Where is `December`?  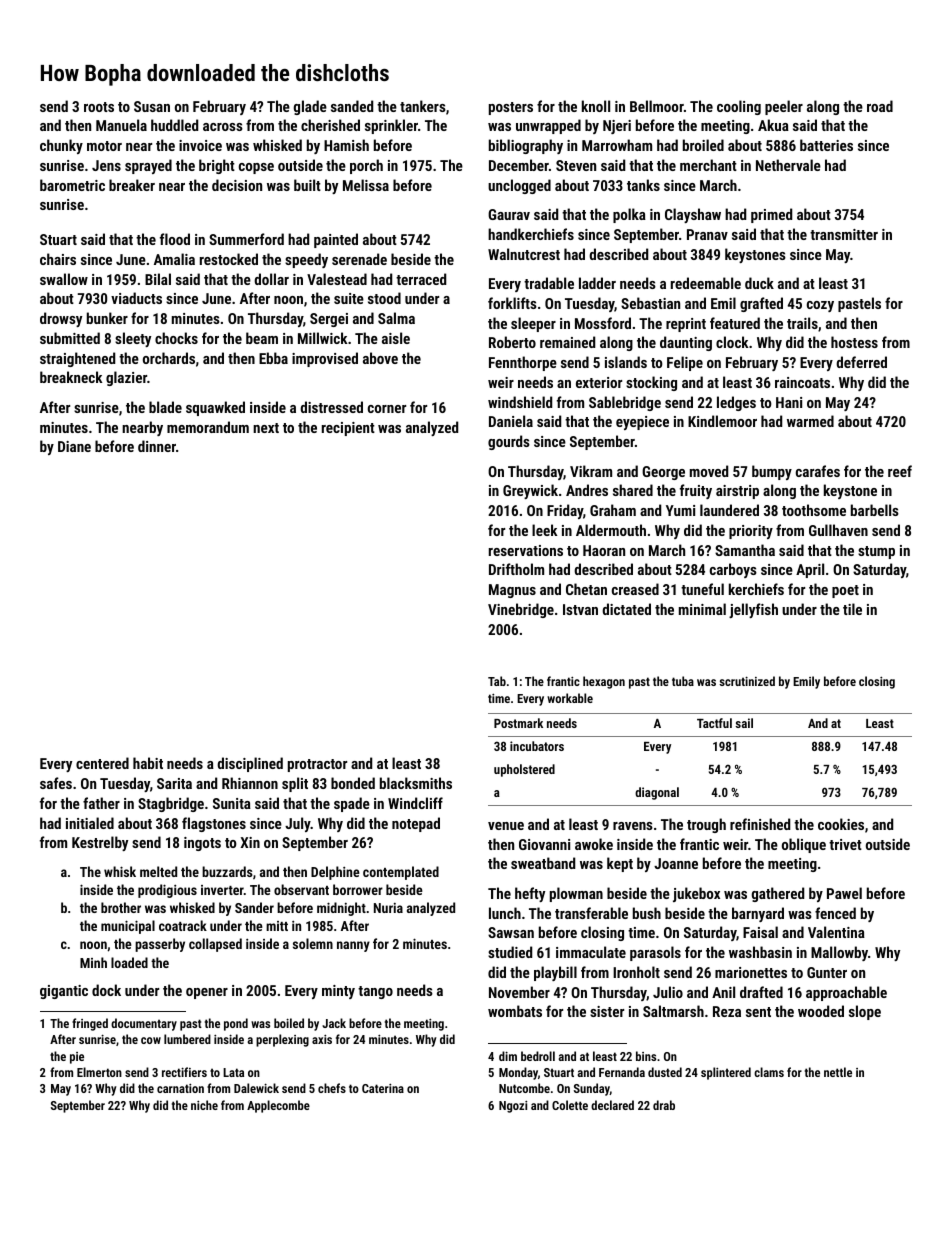
December is located at coordinates (519, 165).
